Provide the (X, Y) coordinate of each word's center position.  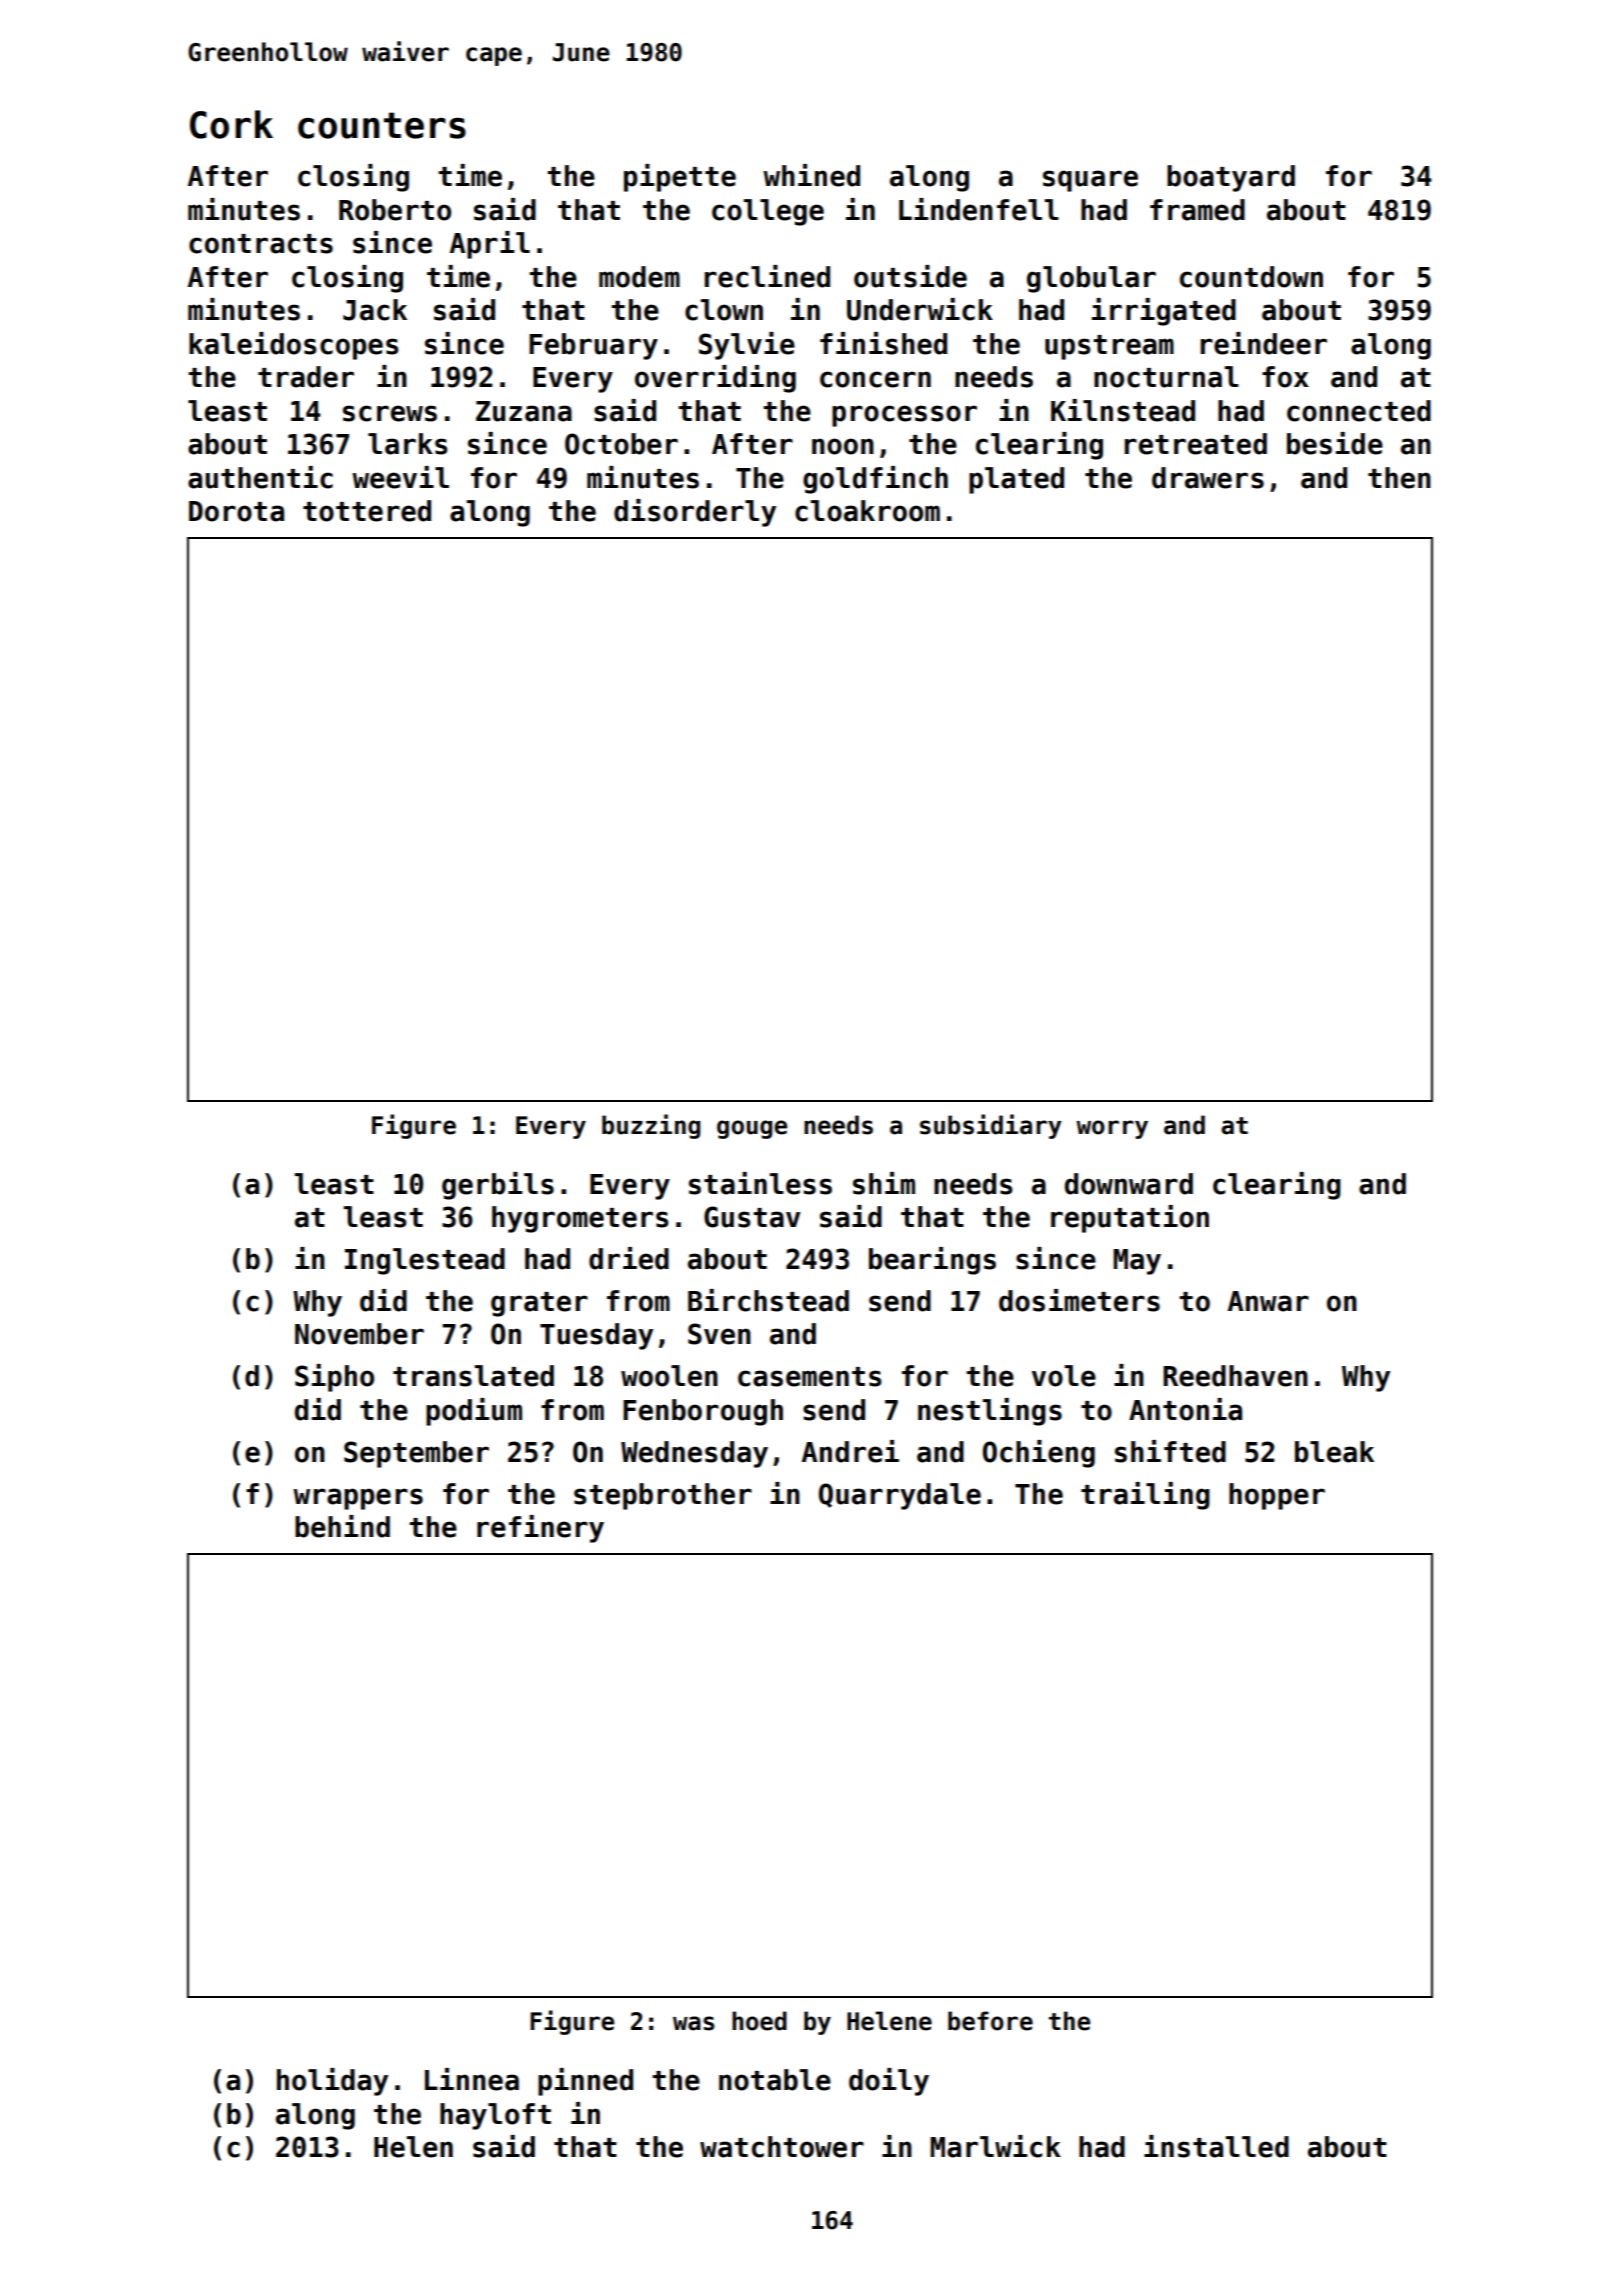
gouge (752, 1129)
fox (1285, 377)
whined (811, 175)
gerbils (498, 1186)
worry (1112, 1129)
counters (382, 125)
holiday (332, 2082)
